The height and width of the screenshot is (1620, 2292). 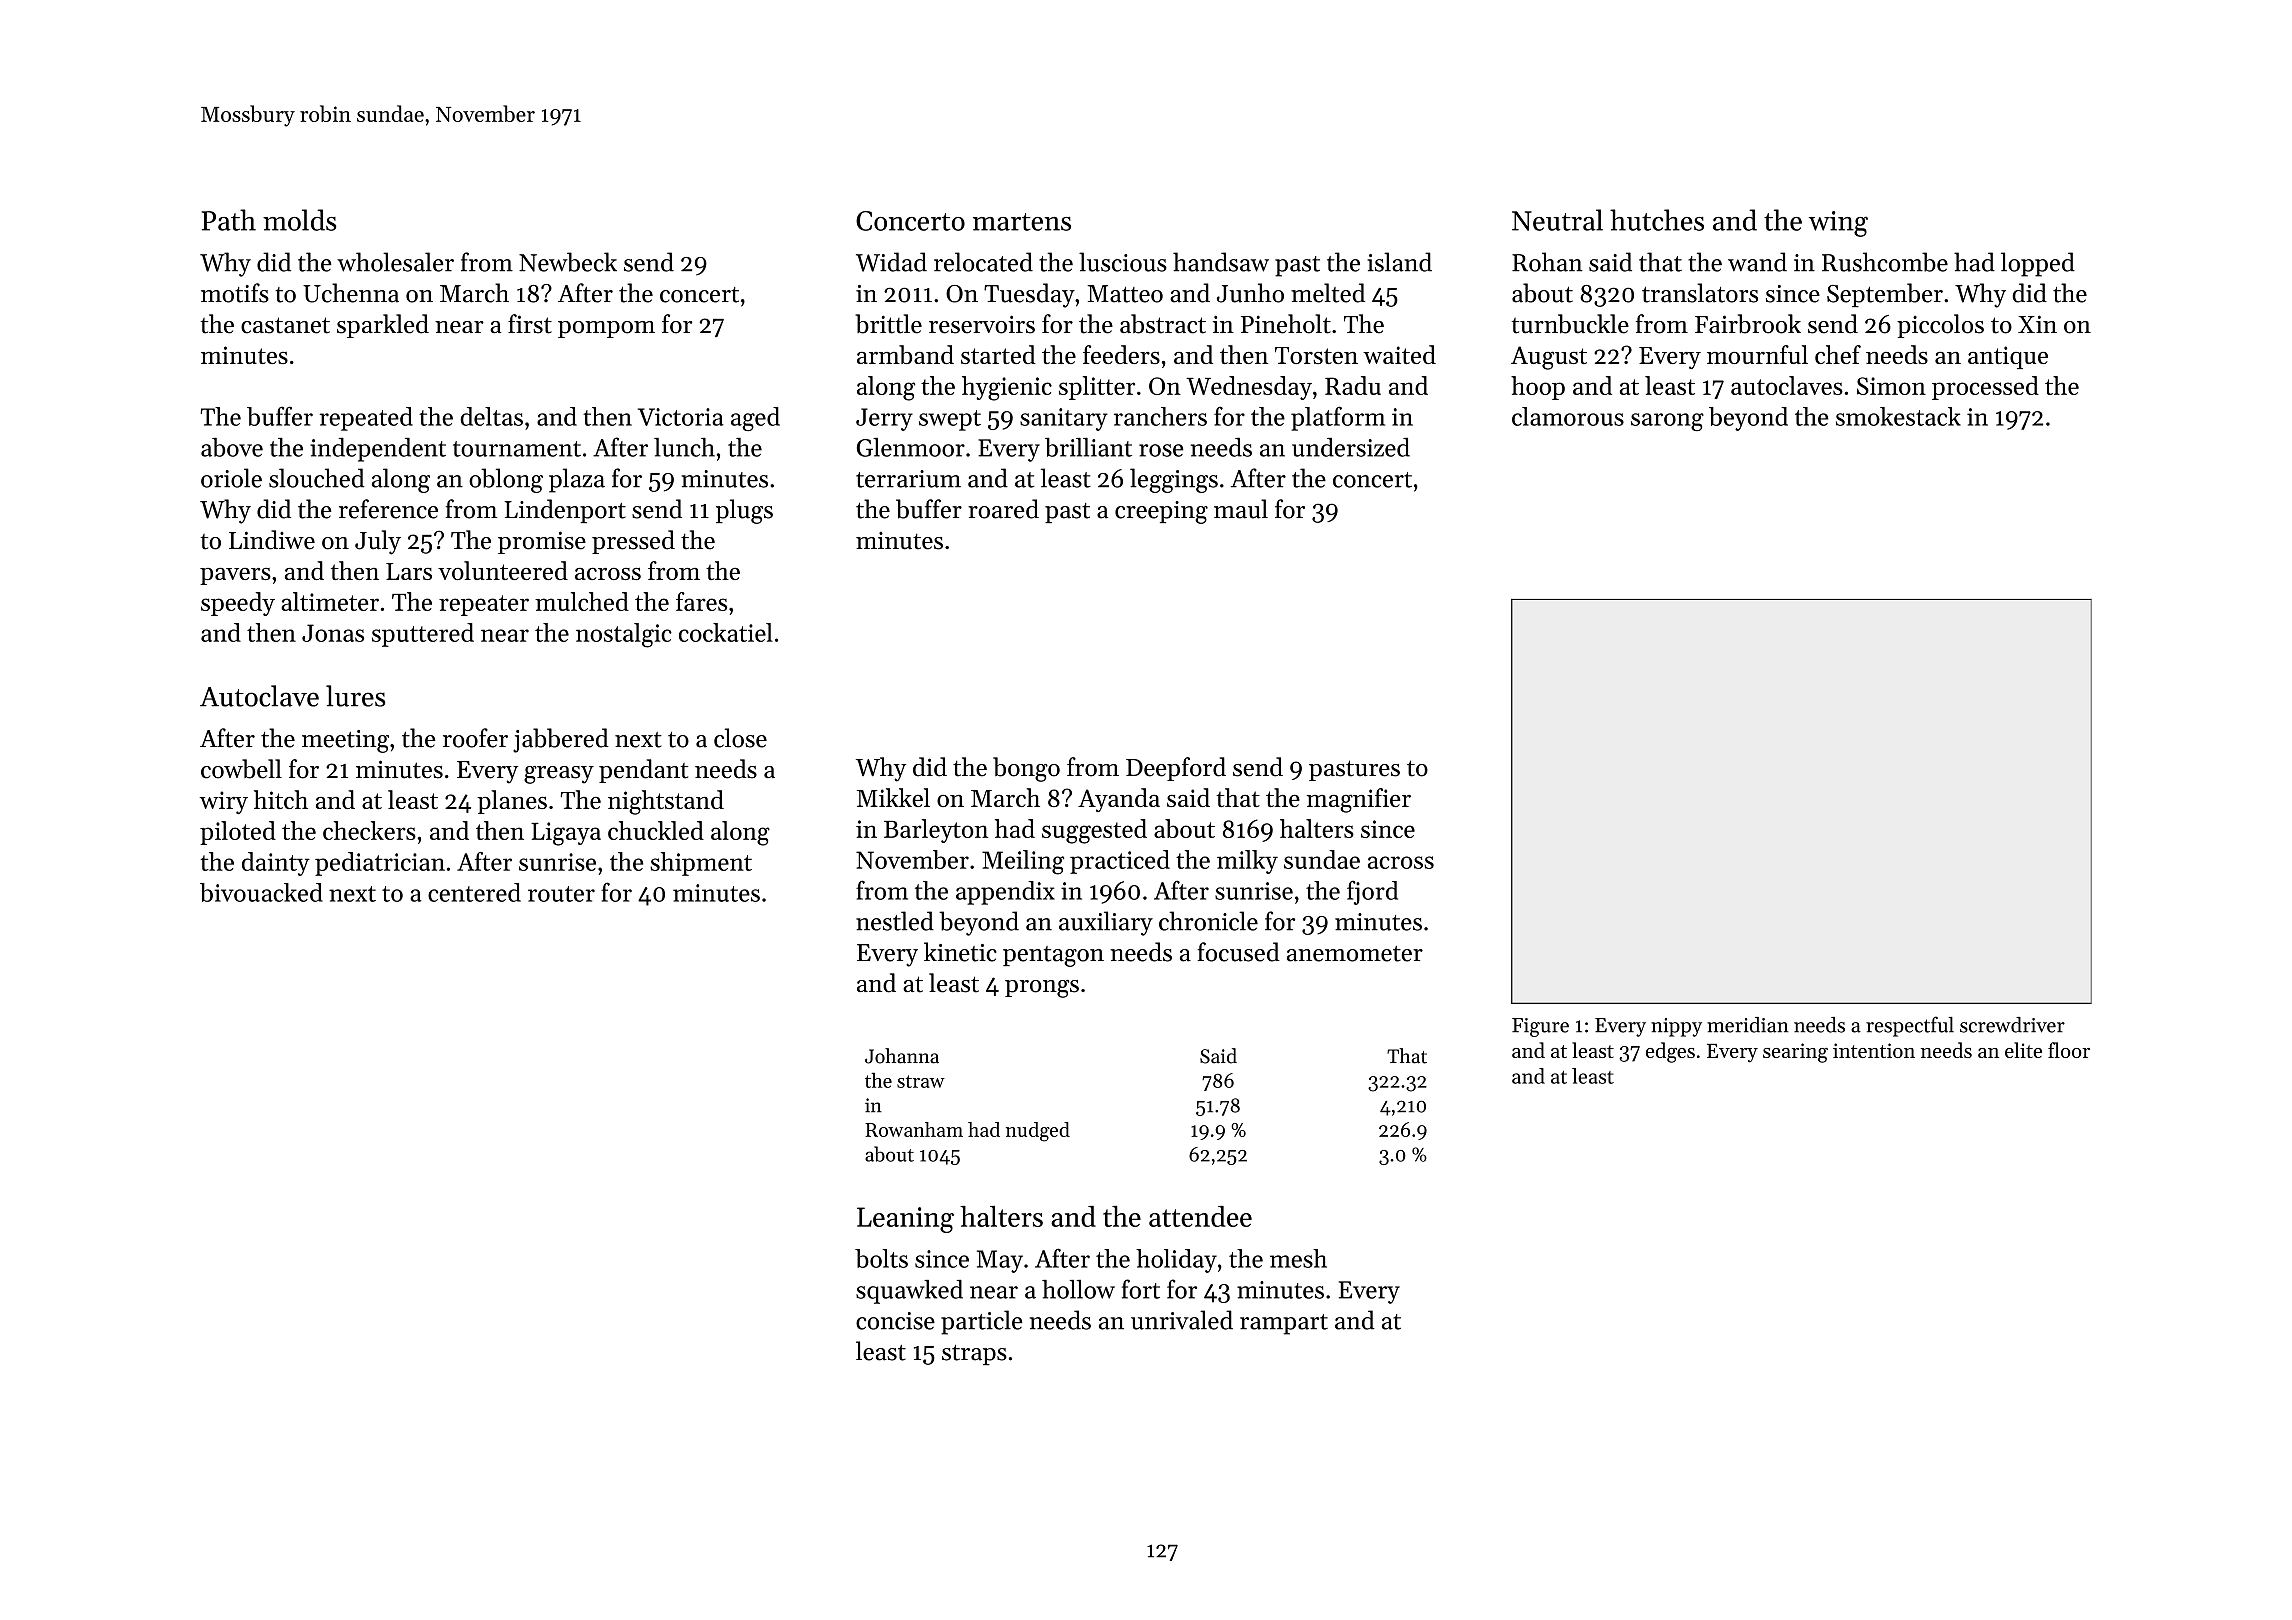 I want to click on maul, so click(x=1241, y=509).
